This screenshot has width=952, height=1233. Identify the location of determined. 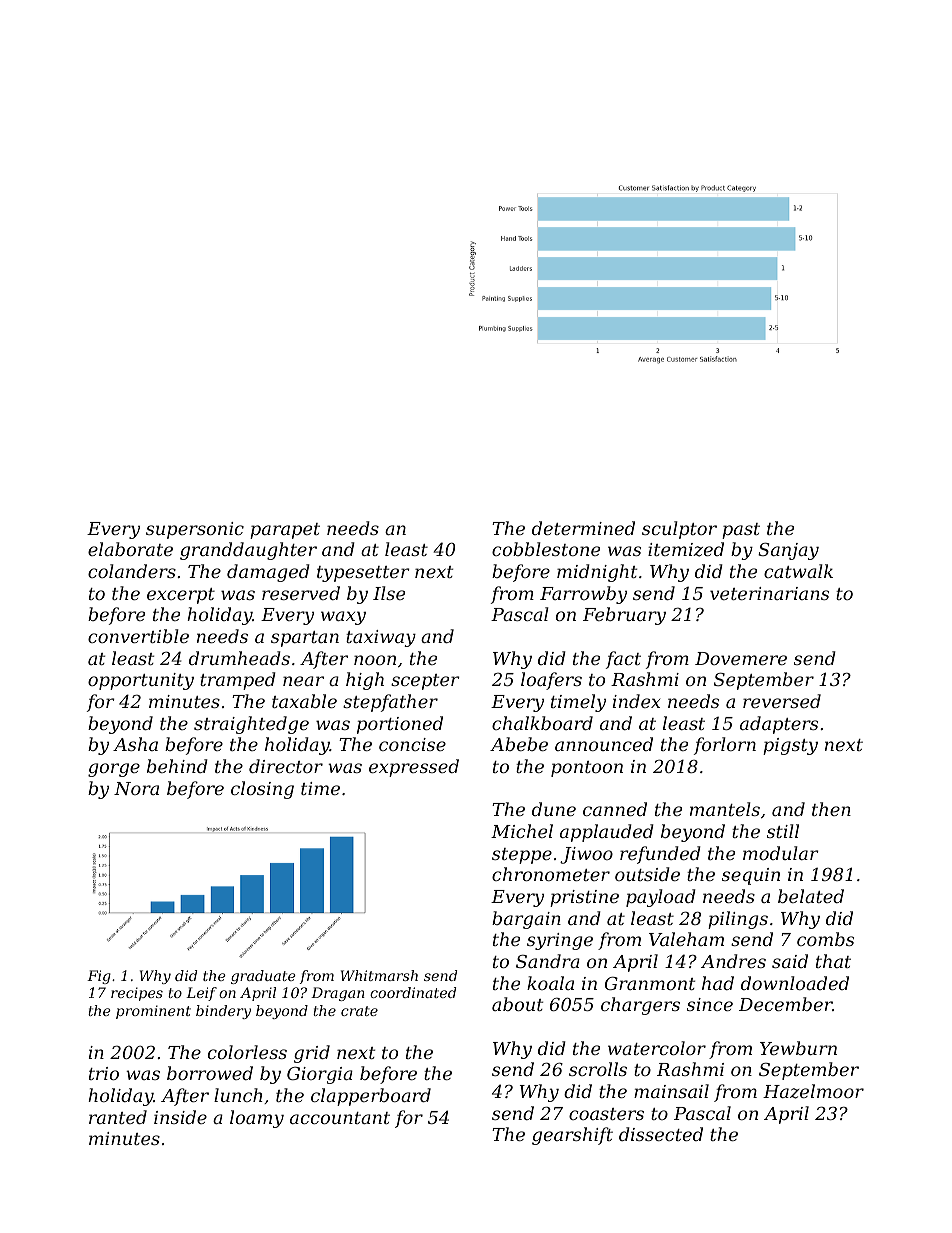
(583, 528).
